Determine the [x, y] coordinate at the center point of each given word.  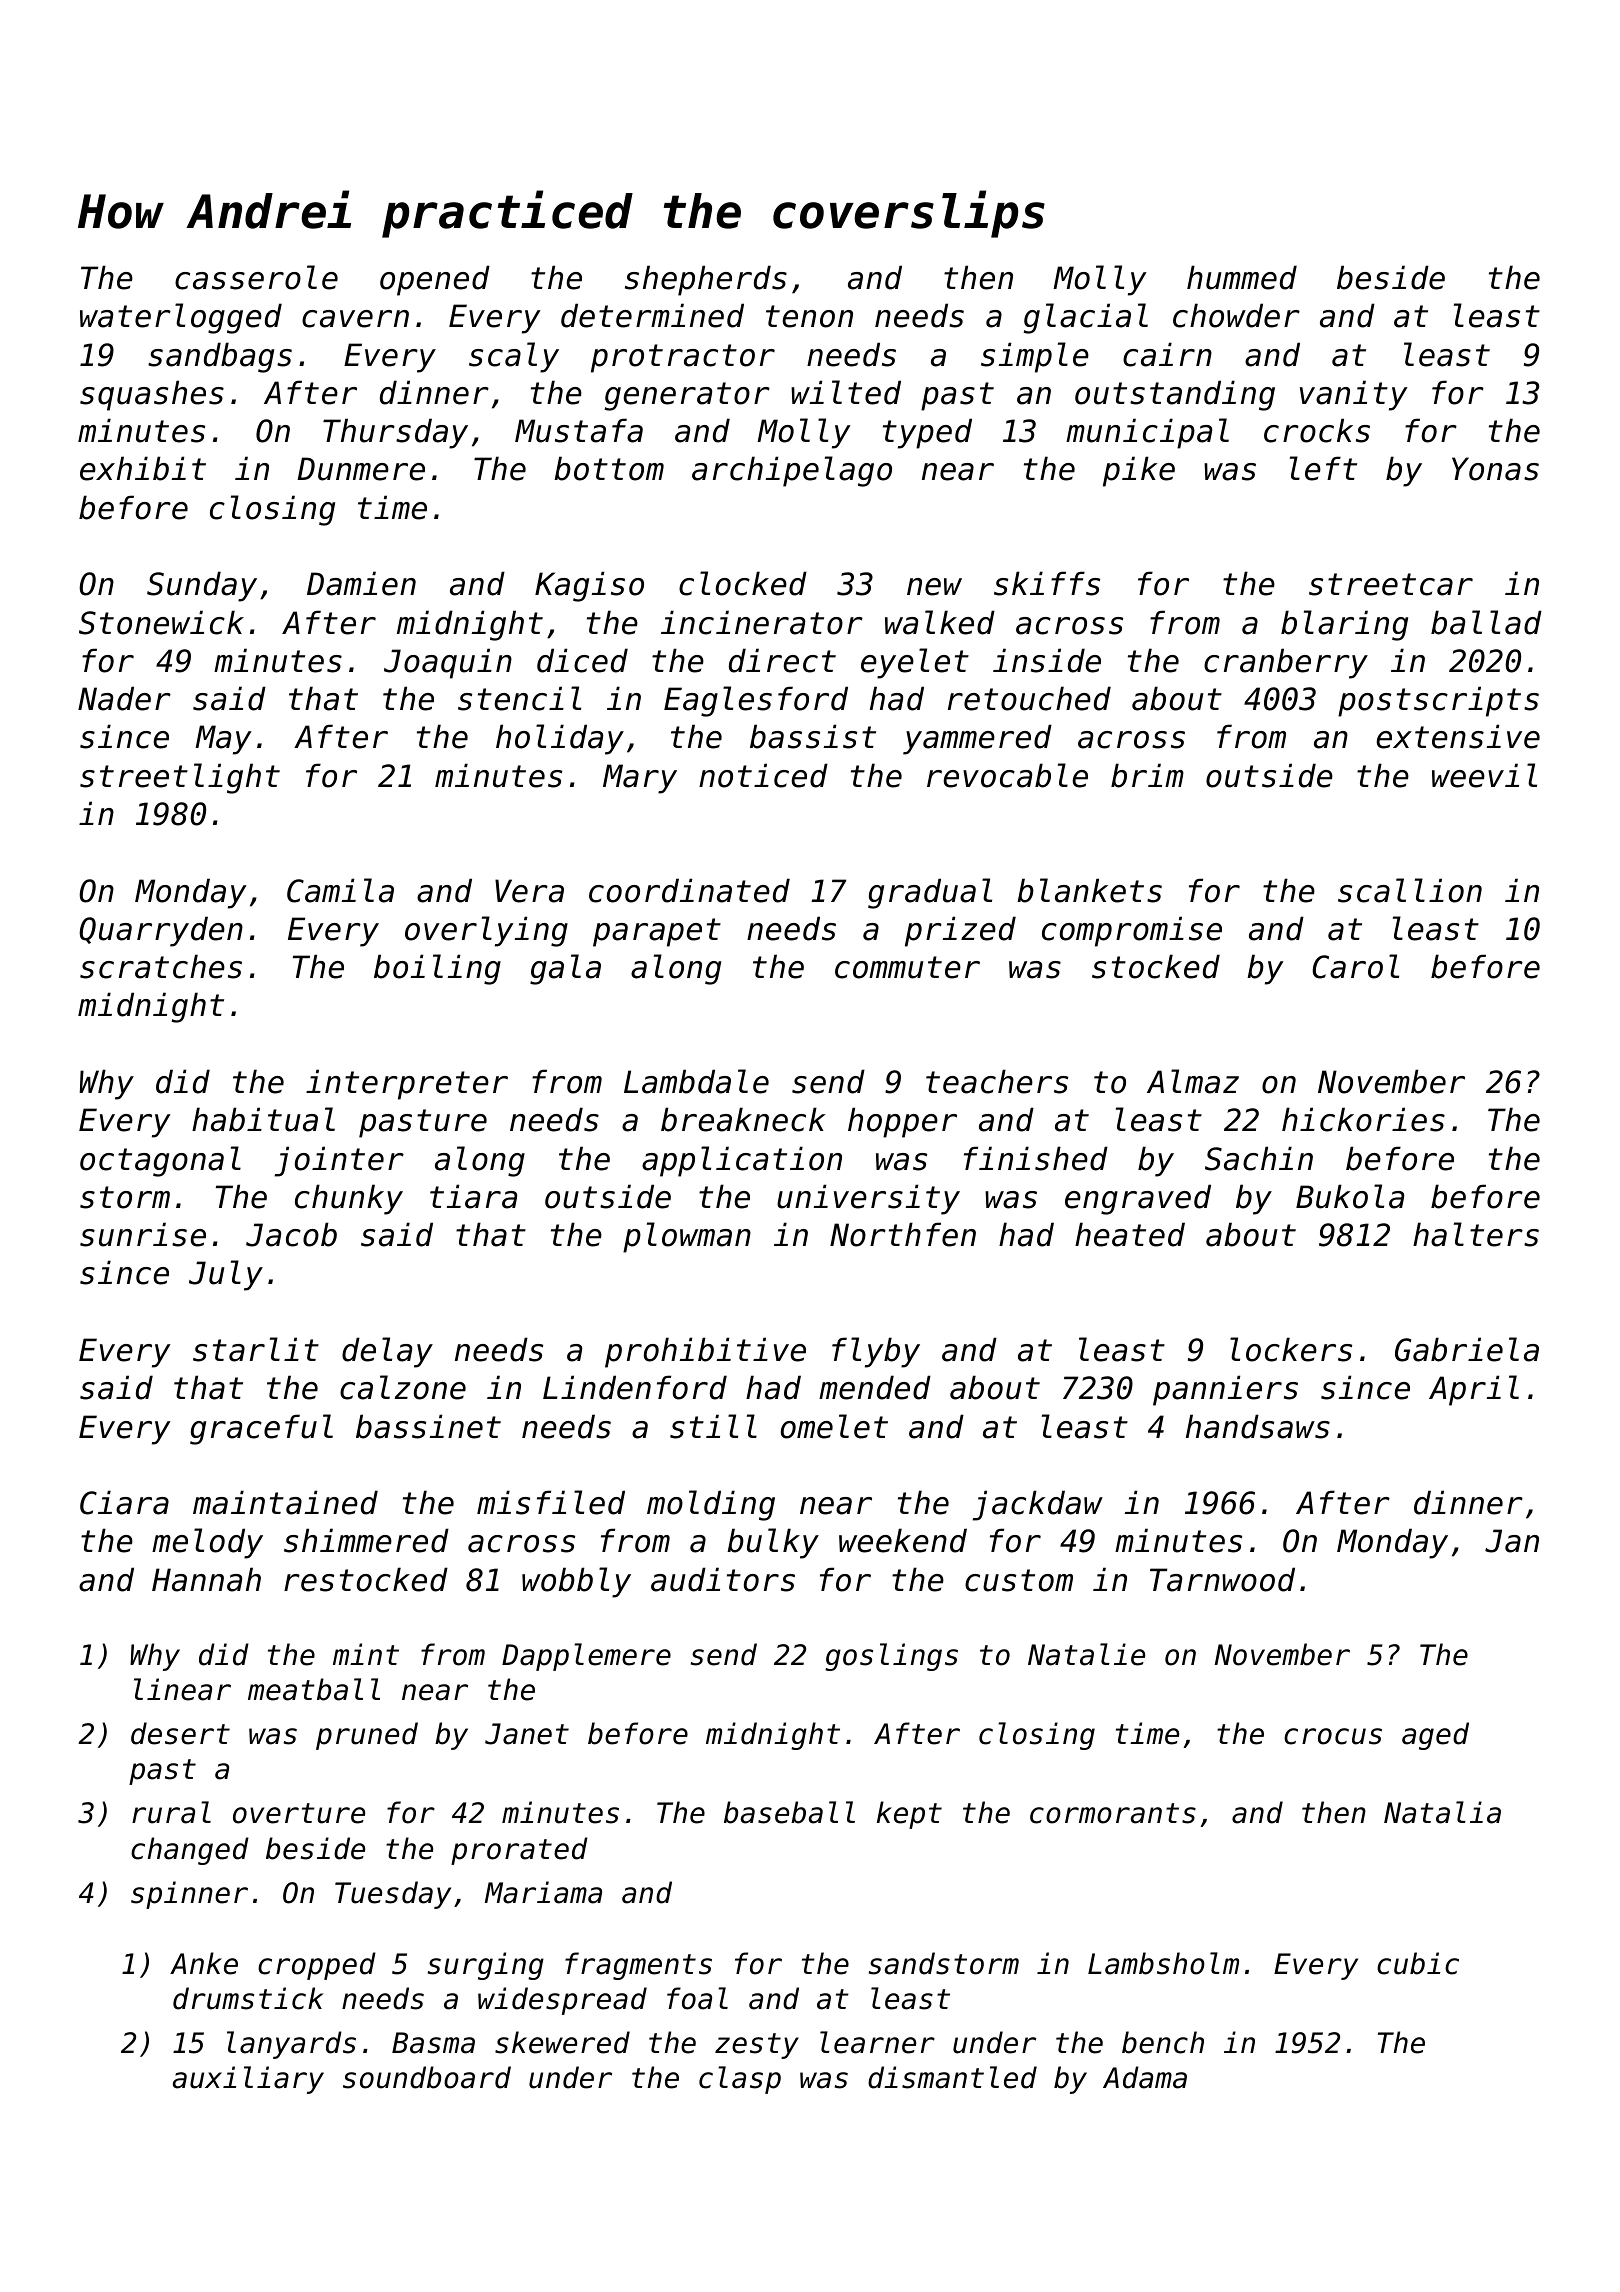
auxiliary [248, 2080]
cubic [1418, 1963]
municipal [1147, 433]
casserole [256, 277]
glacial [1086, 318]
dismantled [952, 2077]
